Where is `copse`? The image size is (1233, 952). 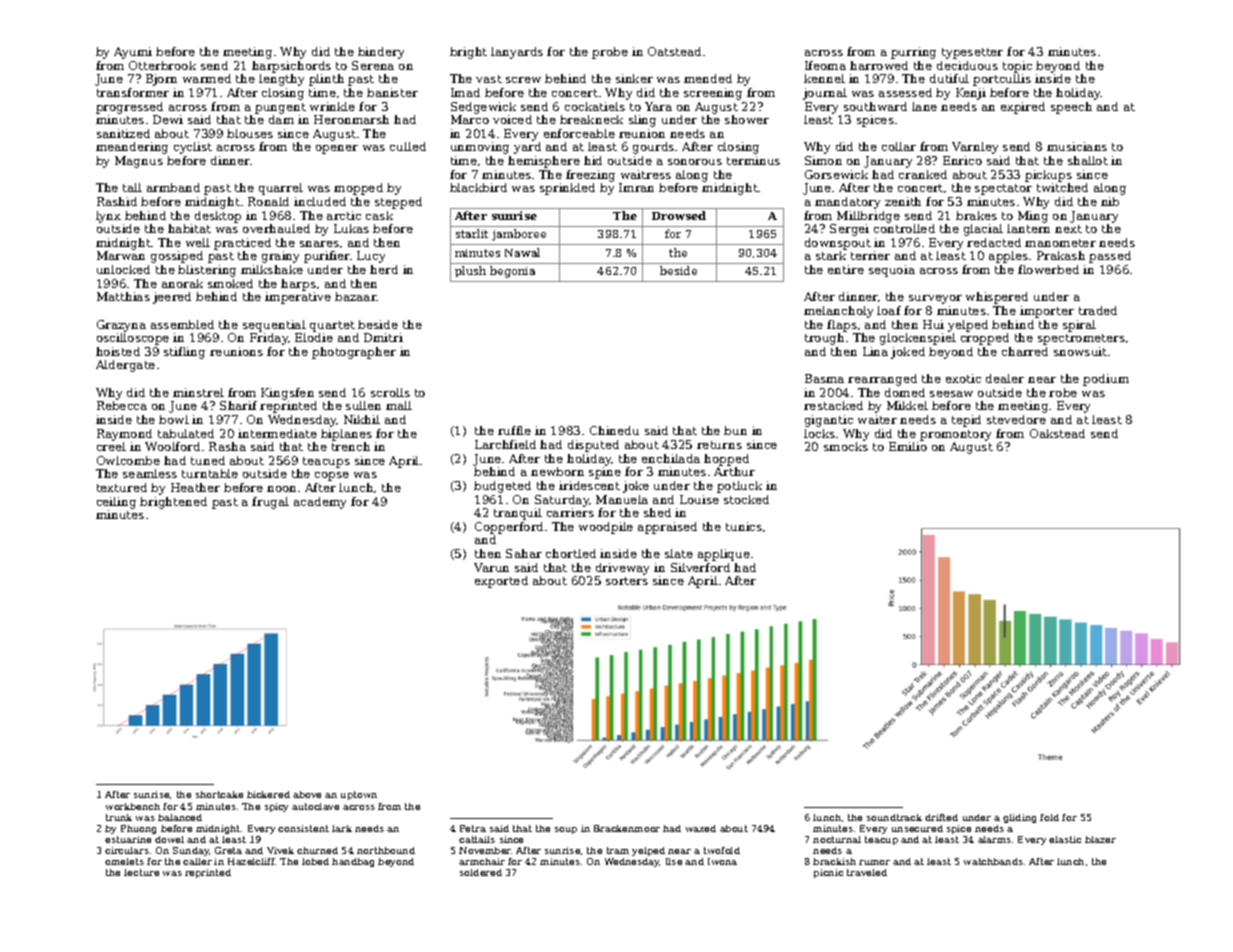 copse is located at coordinates (332, 476).
